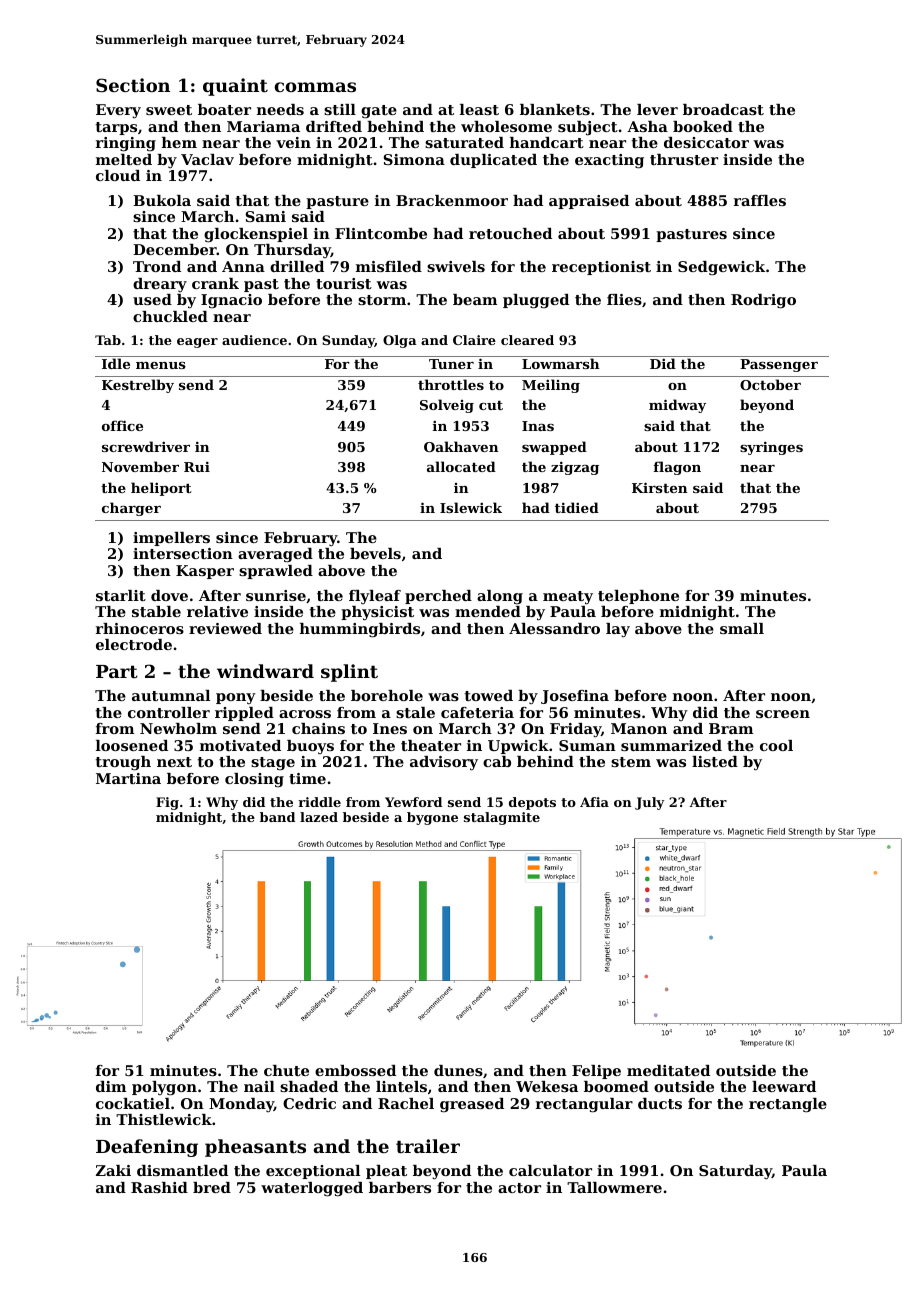  I want to click on across, so click(305, 714).
